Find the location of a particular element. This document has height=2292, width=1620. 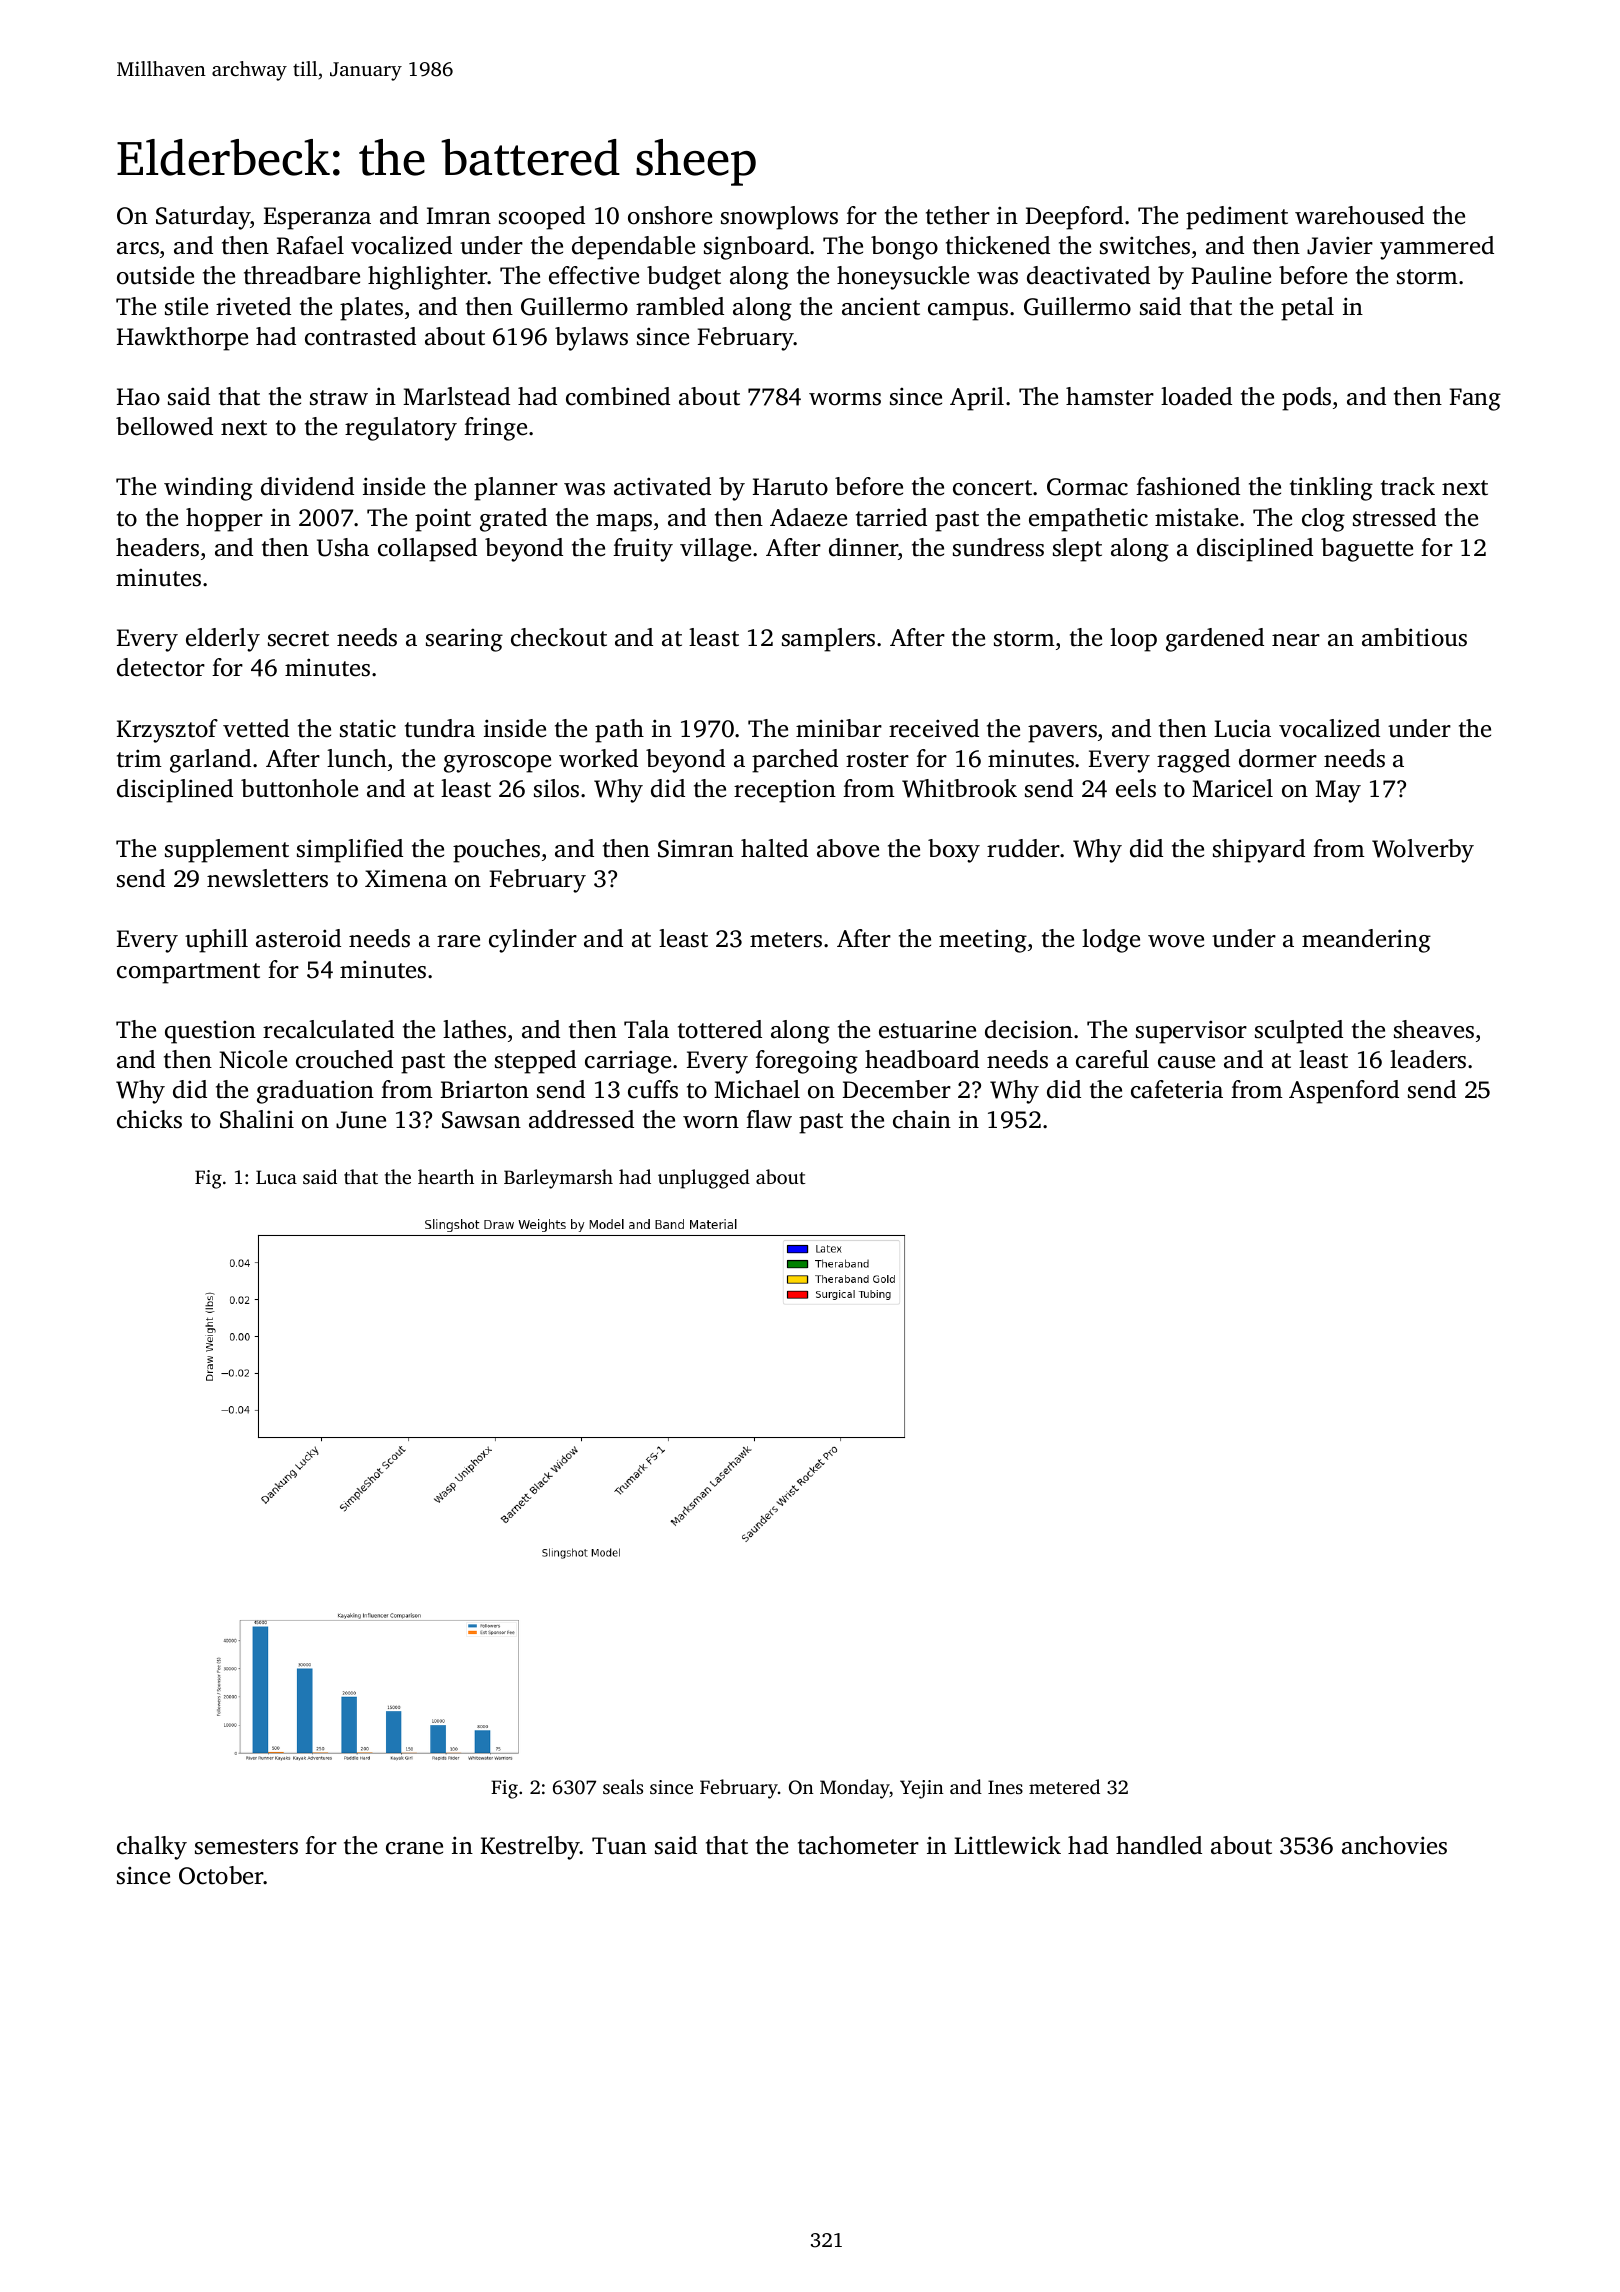

cafeteria is located at coordinates (1177, 1089).
